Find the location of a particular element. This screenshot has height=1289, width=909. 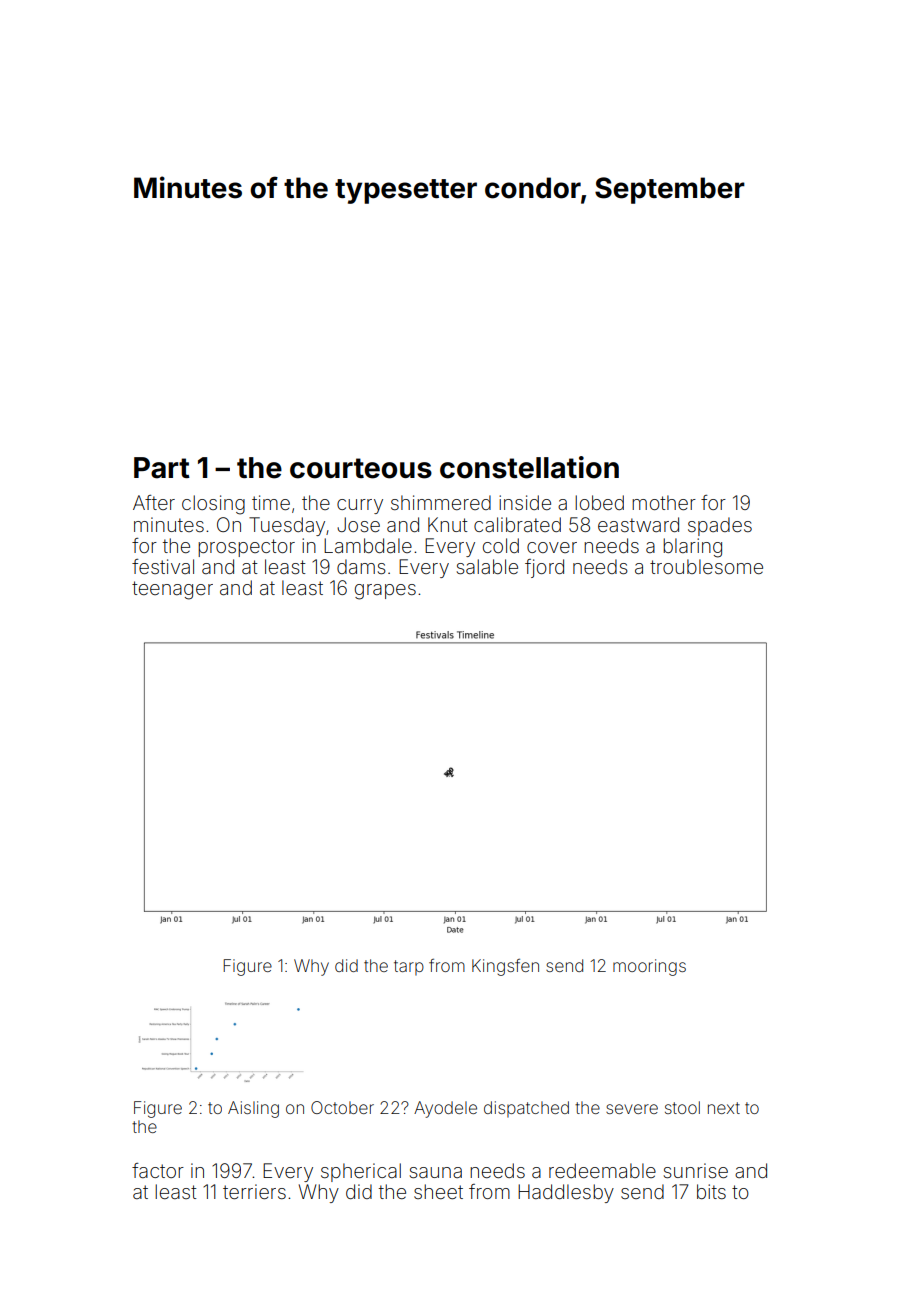

constellation is located at coordinates (529, 467).
